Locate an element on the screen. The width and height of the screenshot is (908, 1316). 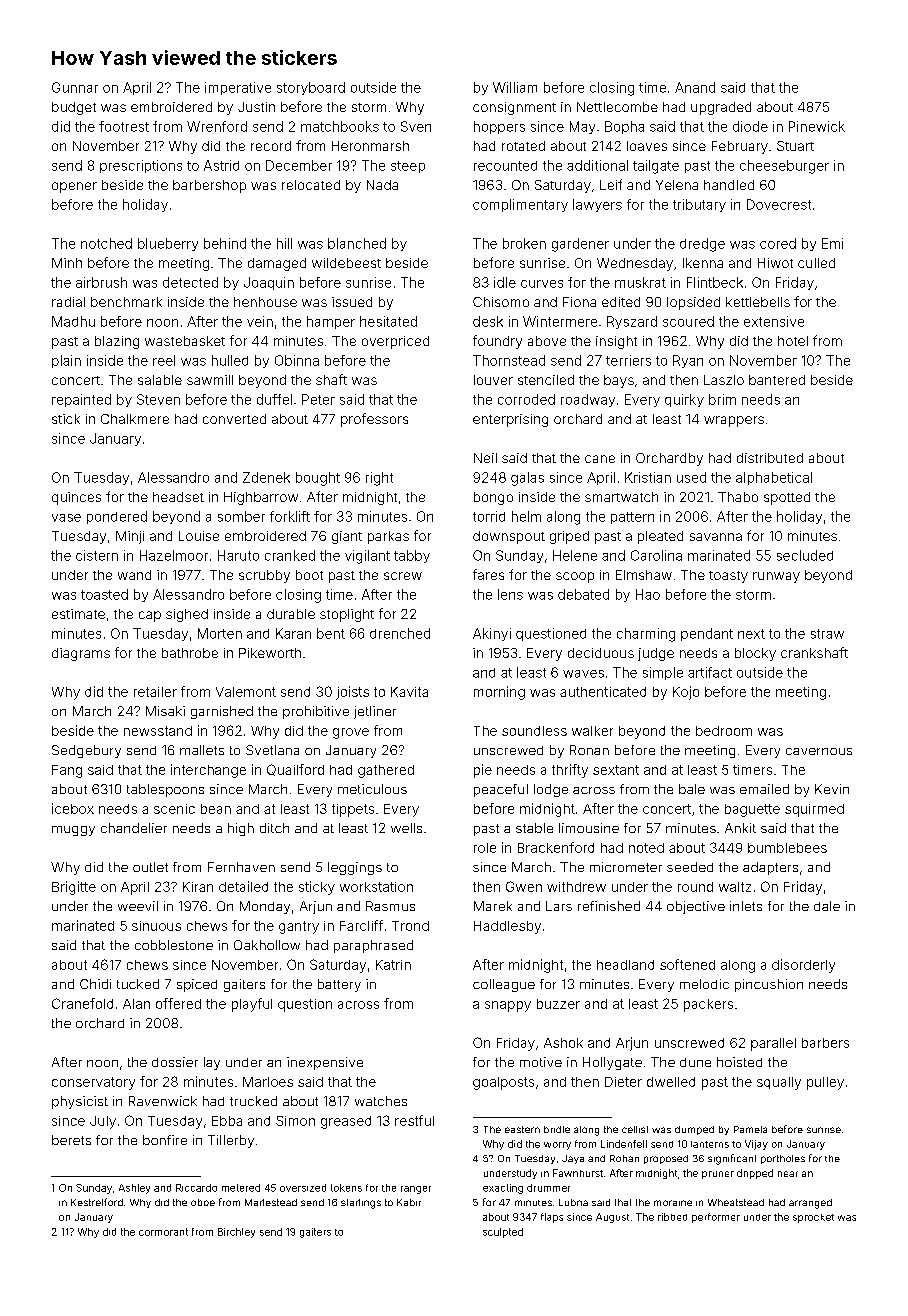
additional is located at coordinates (597, 165).
